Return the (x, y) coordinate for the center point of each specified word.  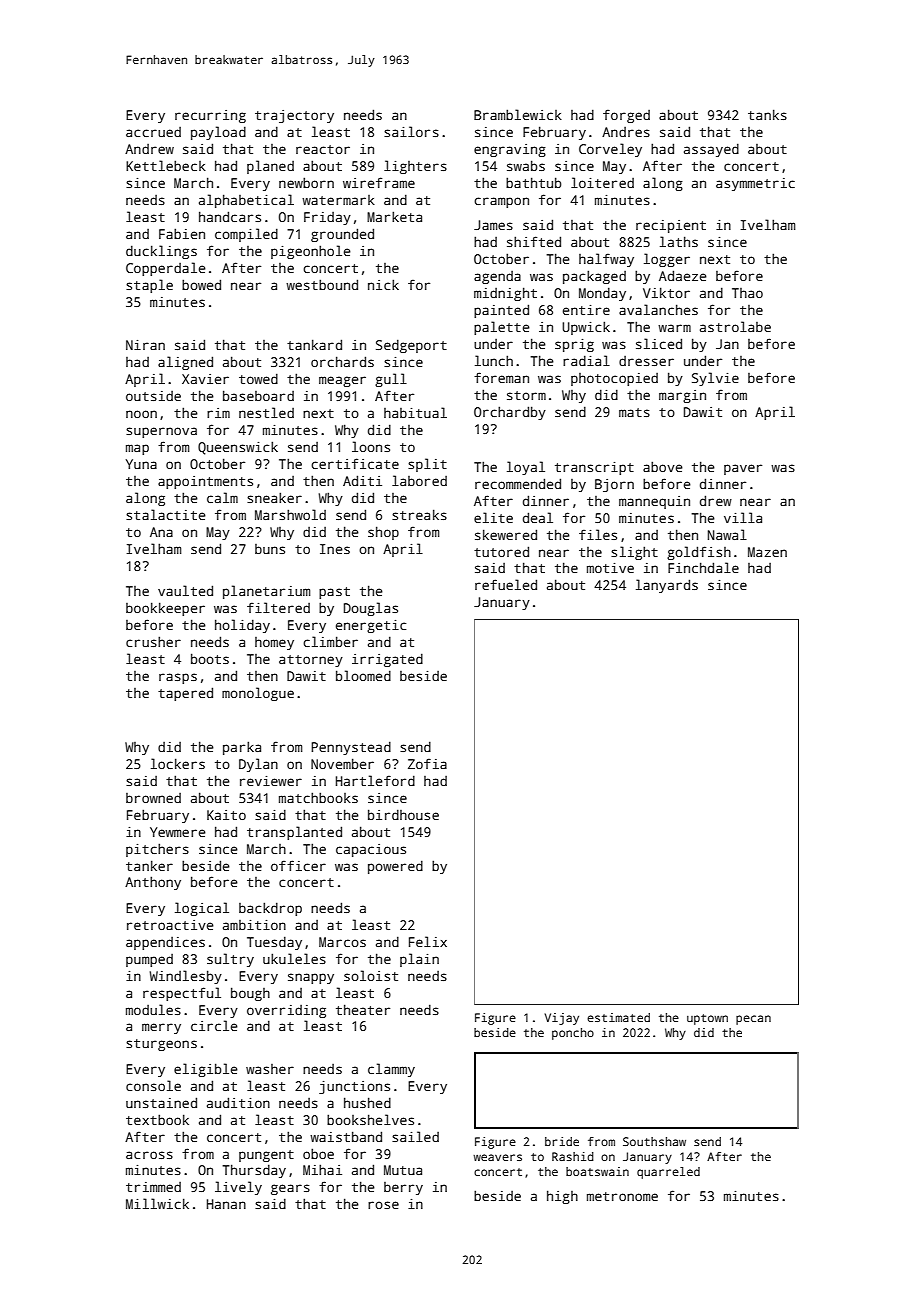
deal (538, 517)
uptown (707, 1019)
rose (383, 1205)
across (149, 1155)
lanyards (667, 586)
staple (149, 286)
